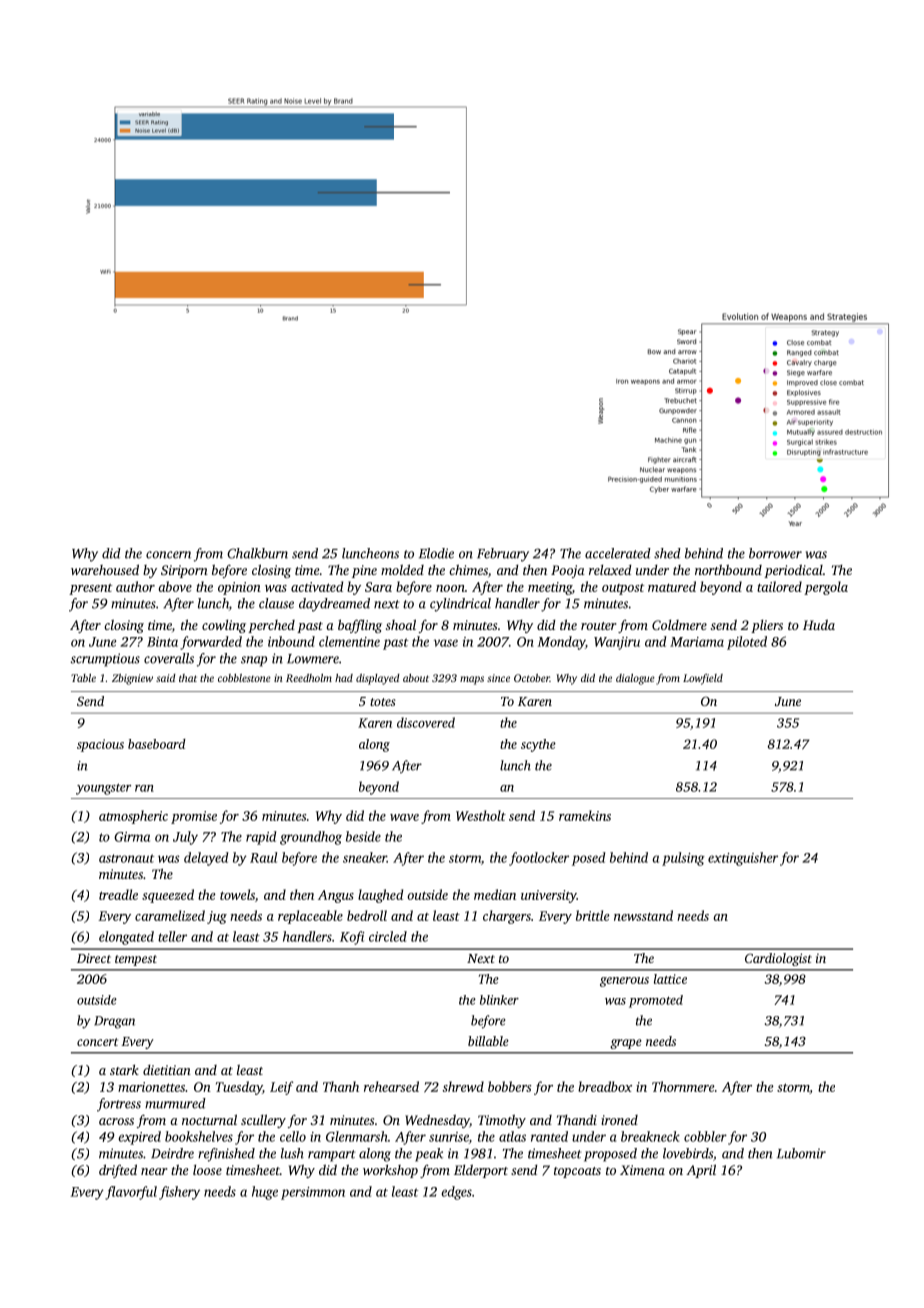 The width and height of the page is (924, 1308). Describe the element at coordinates (683, 859) in the page. I see `pulsing` at that location.
